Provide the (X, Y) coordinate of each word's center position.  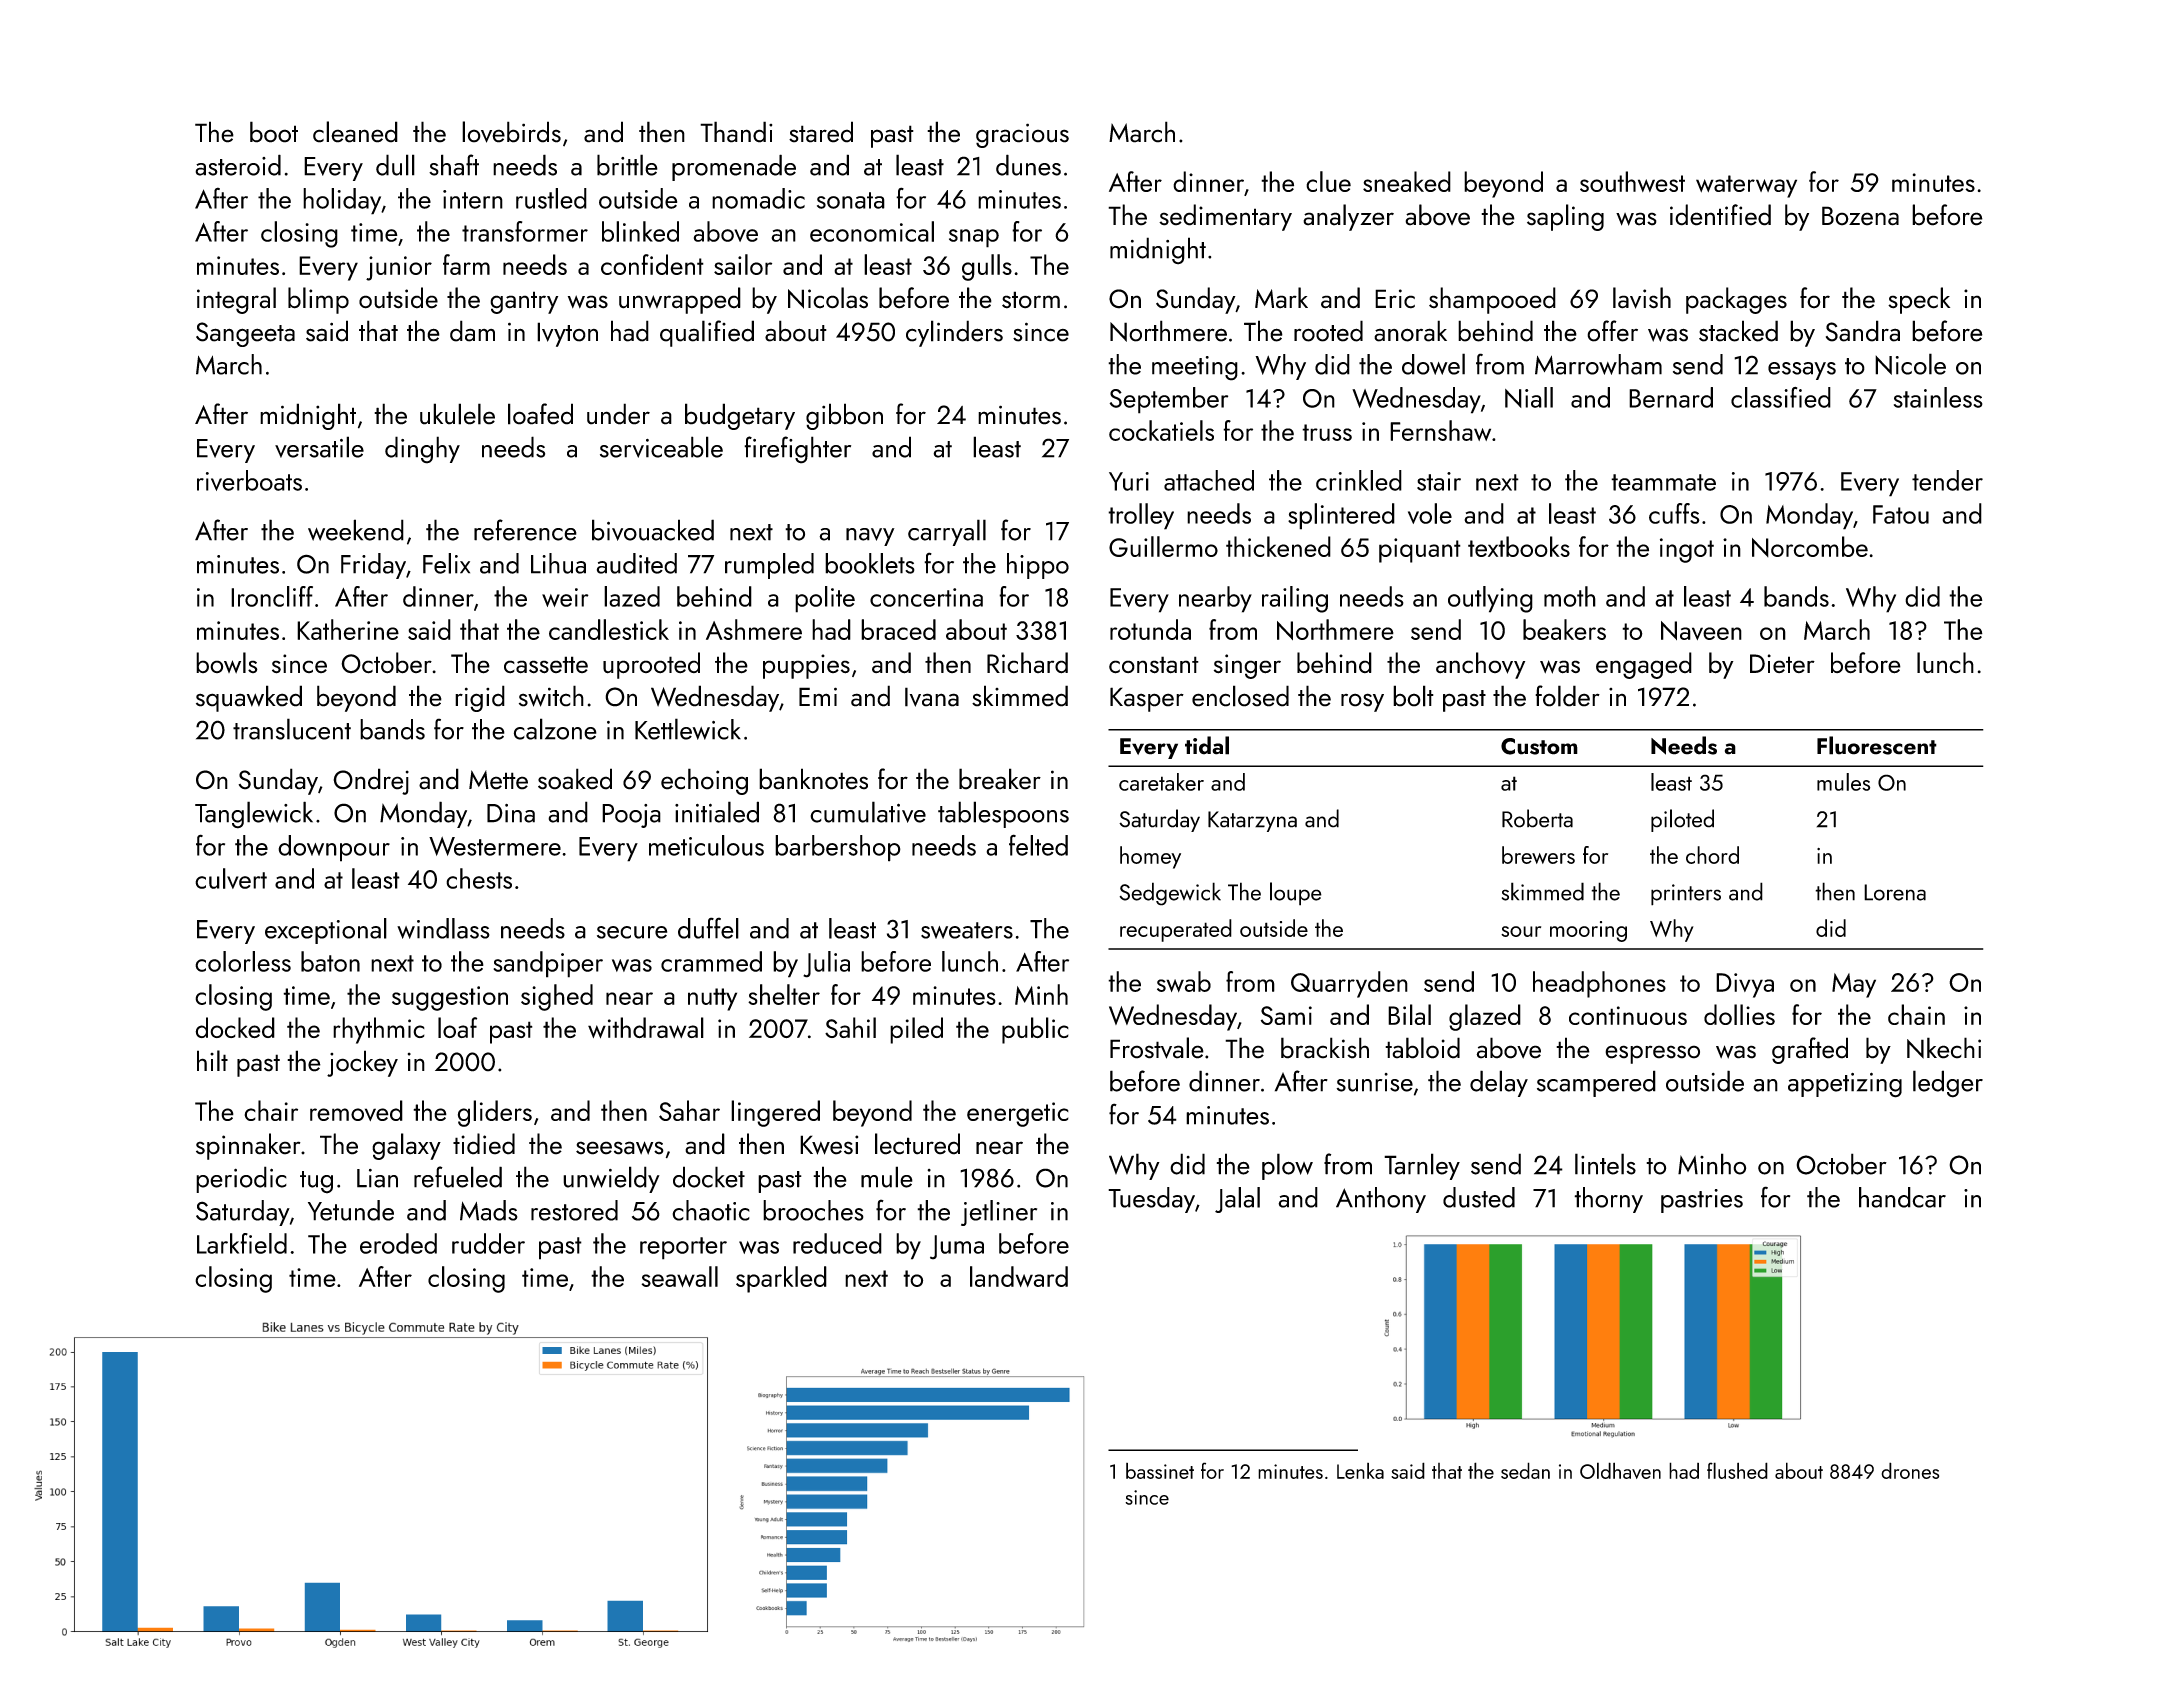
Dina (511, 813)
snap (974, 238)
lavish (1642, 298)
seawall (679, 1276)
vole (1430, 513)
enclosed (1240, 696)
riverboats (249, 480)
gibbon (844, 416)
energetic (1018, 1114)
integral (236, 300)
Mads (489, 1210)
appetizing (1845, 1085)
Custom (1539, 746)
